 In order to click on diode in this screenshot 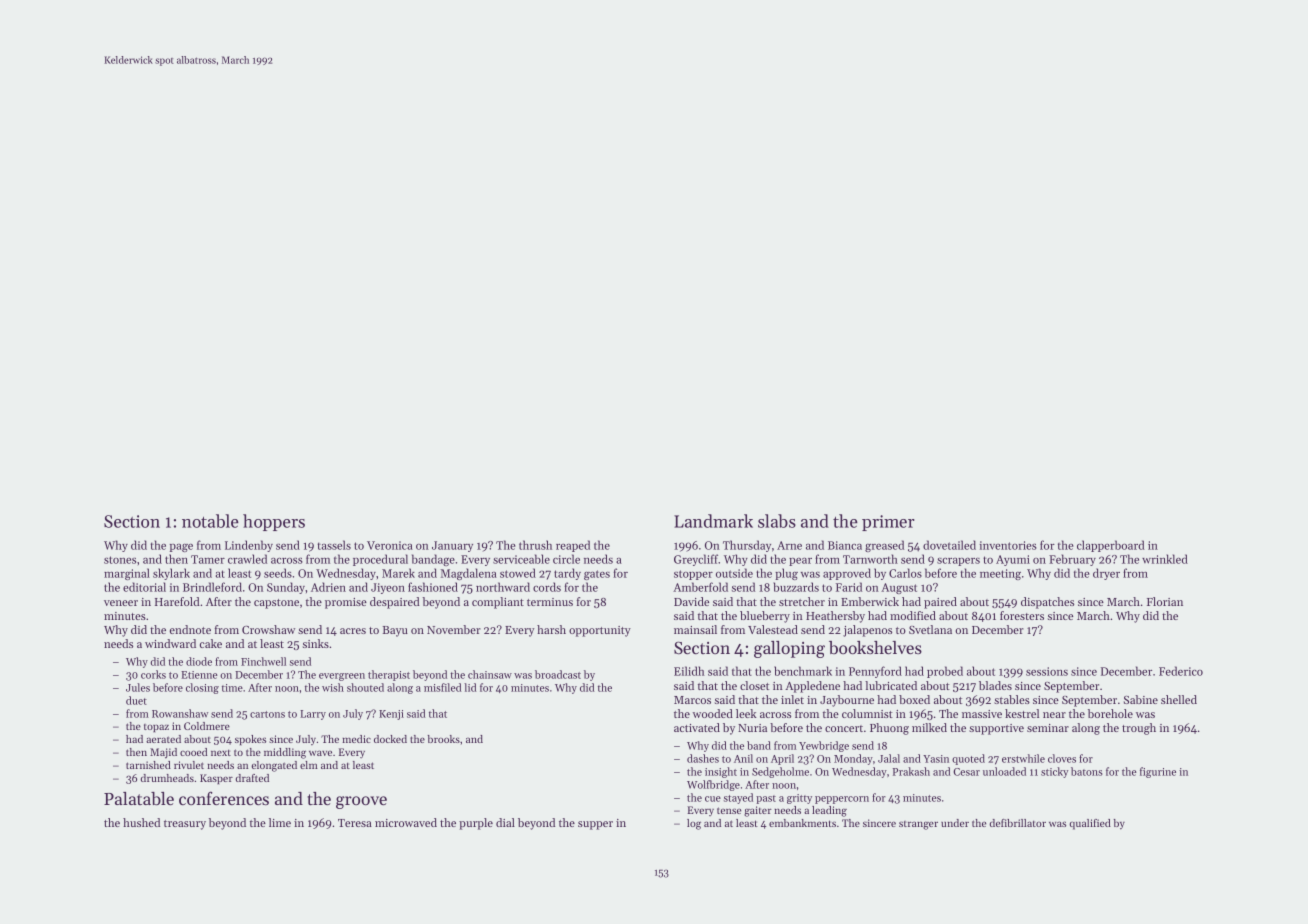, I will do `click(199, 661)`.
